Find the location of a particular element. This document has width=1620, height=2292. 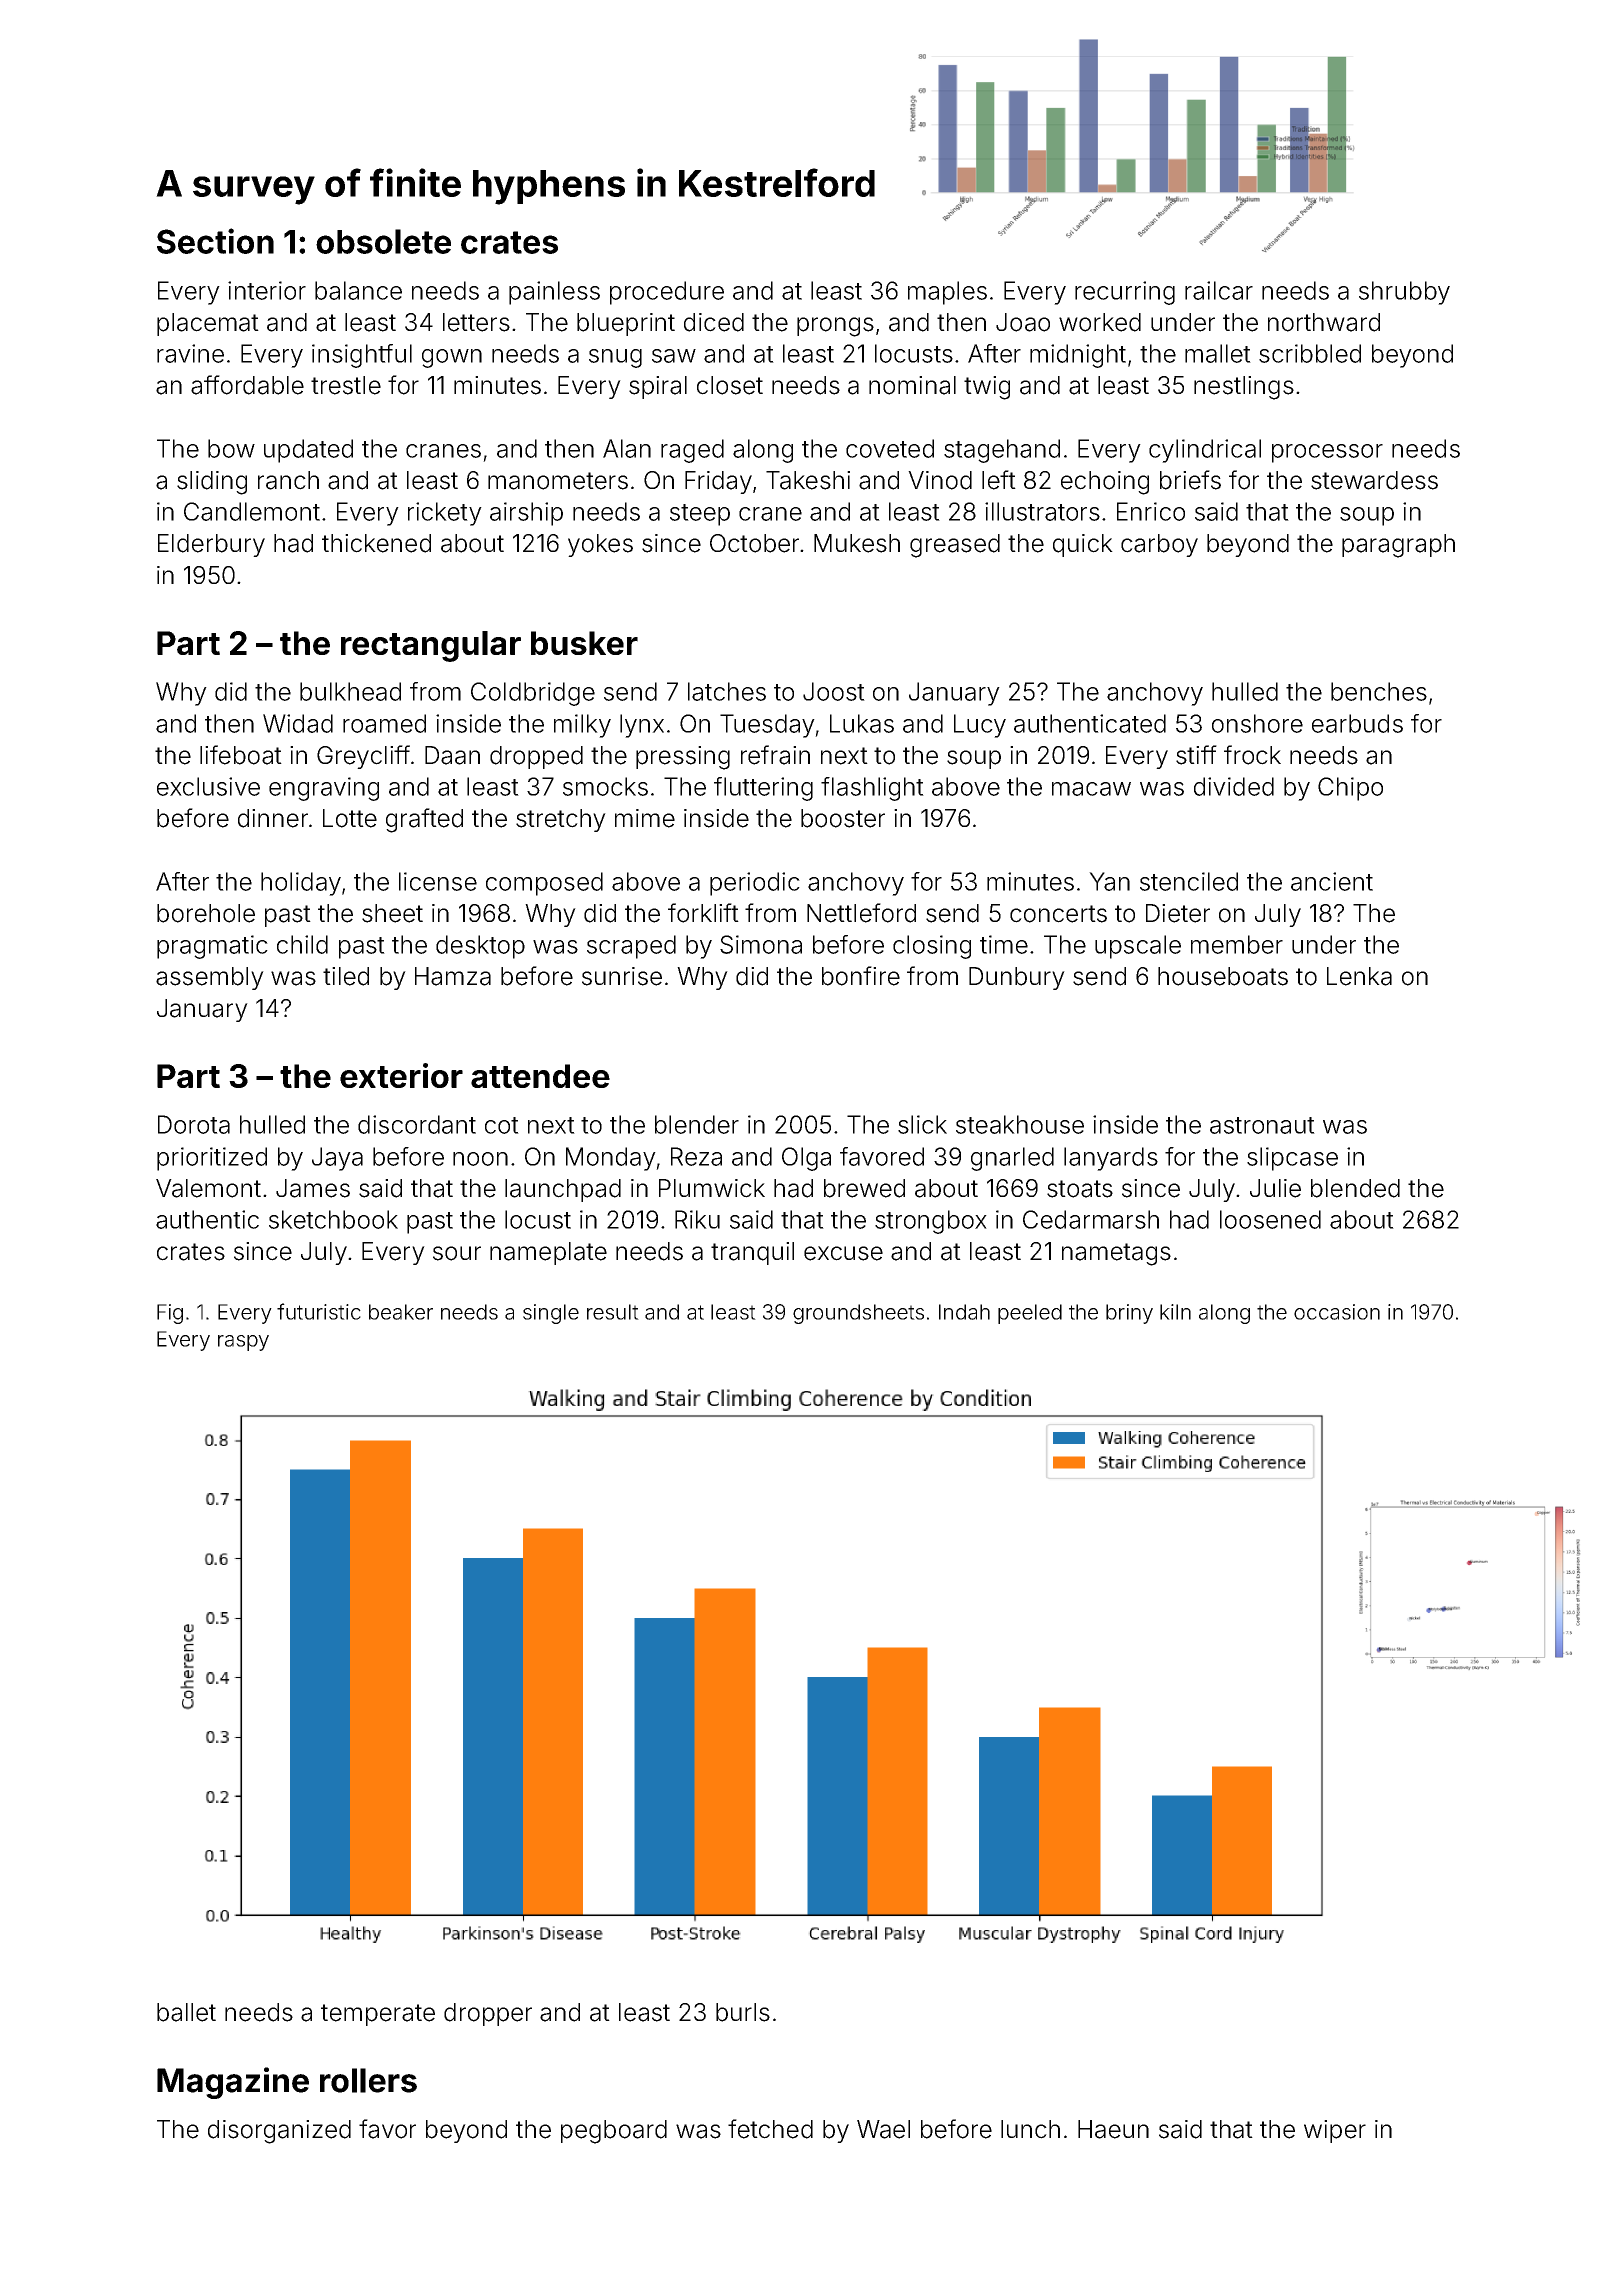

recurring is located at coordinates (1125, 293).
